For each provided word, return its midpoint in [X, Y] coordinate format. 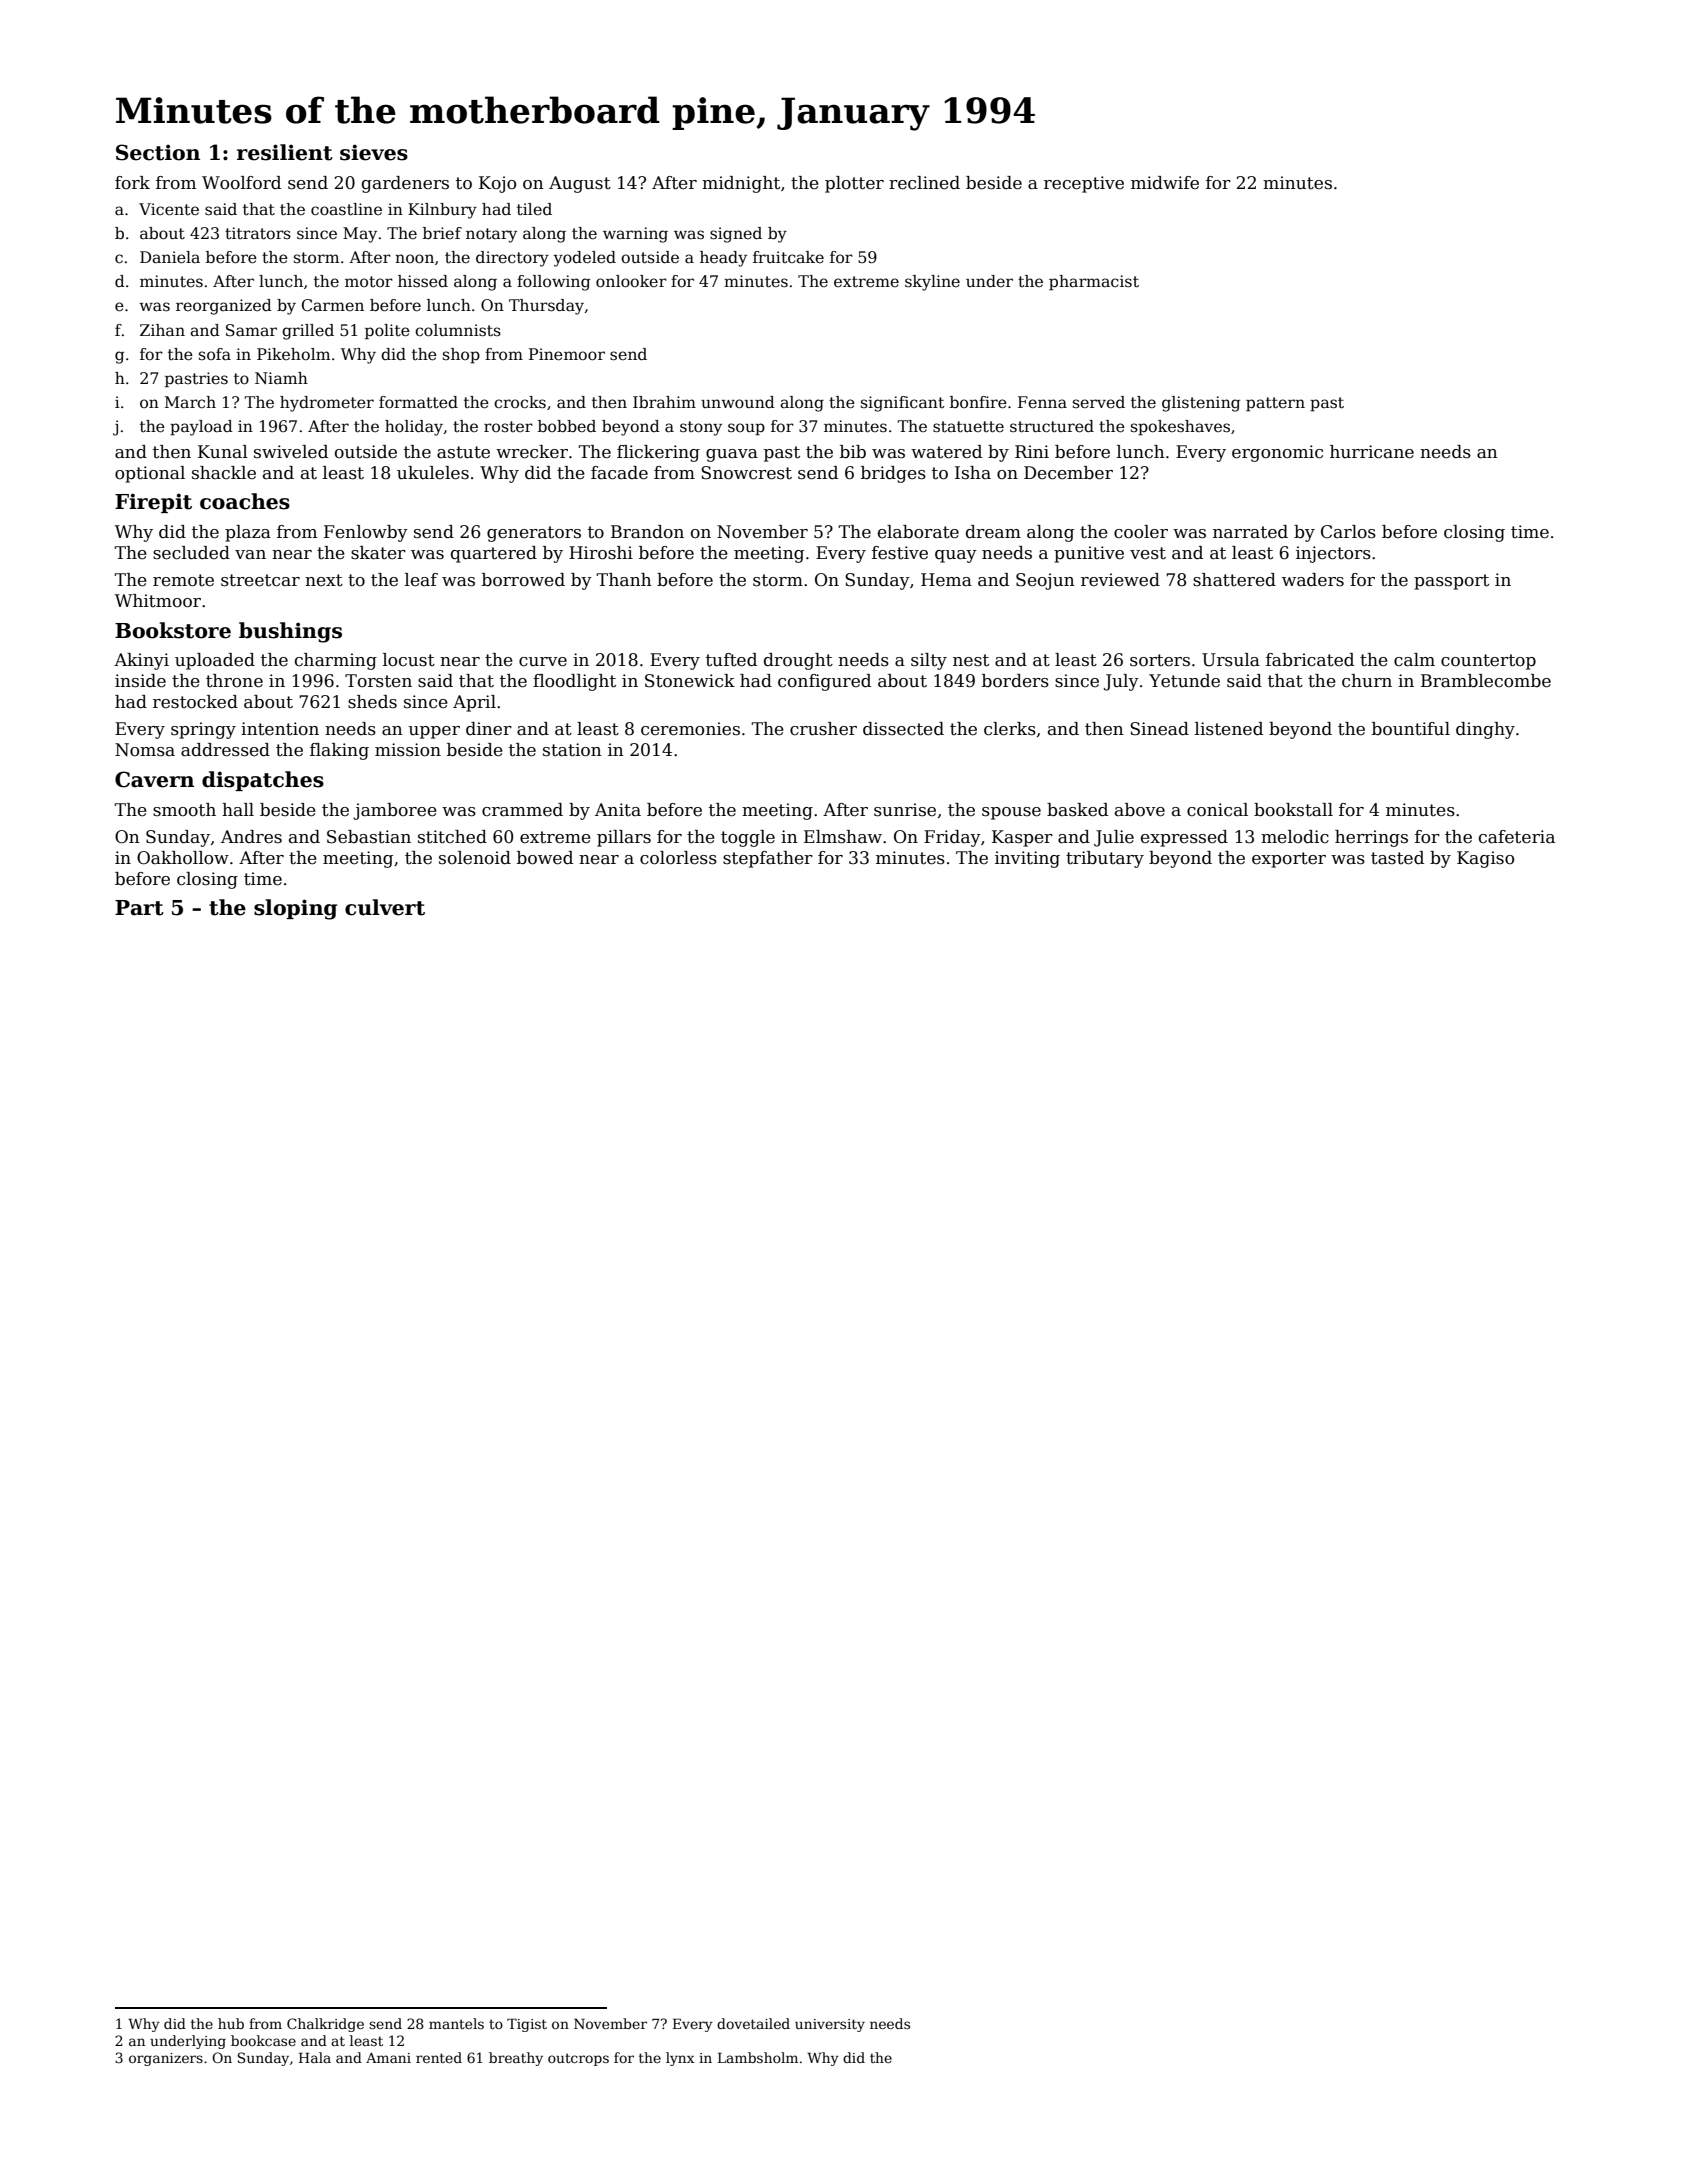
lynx [680, 2059]
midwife [1165, 183]
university [830, 2025]
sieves [374, 152]
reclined [924, 183]
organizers [166, 2059]
